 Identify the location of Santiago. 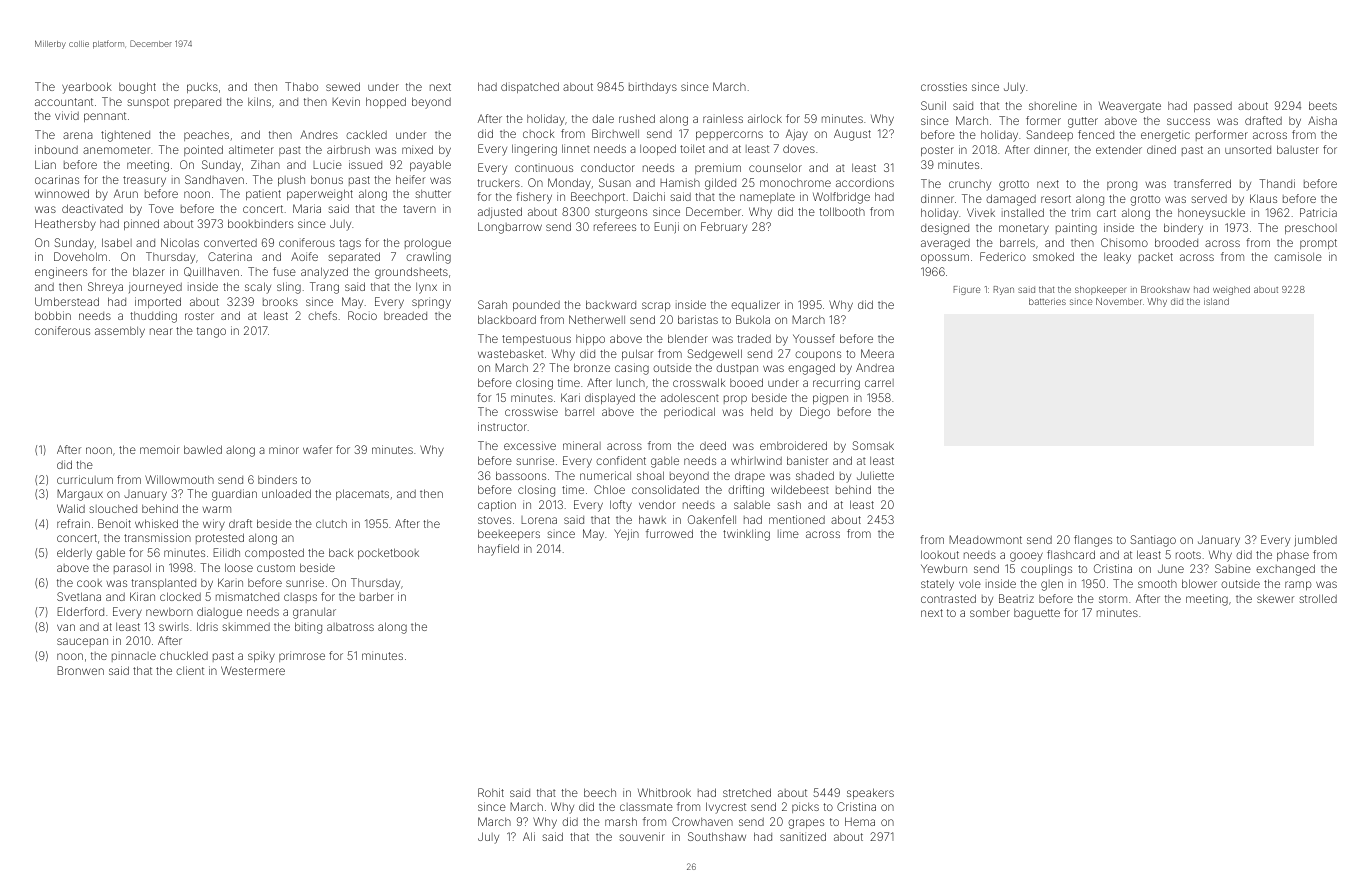
(1153, 541).
